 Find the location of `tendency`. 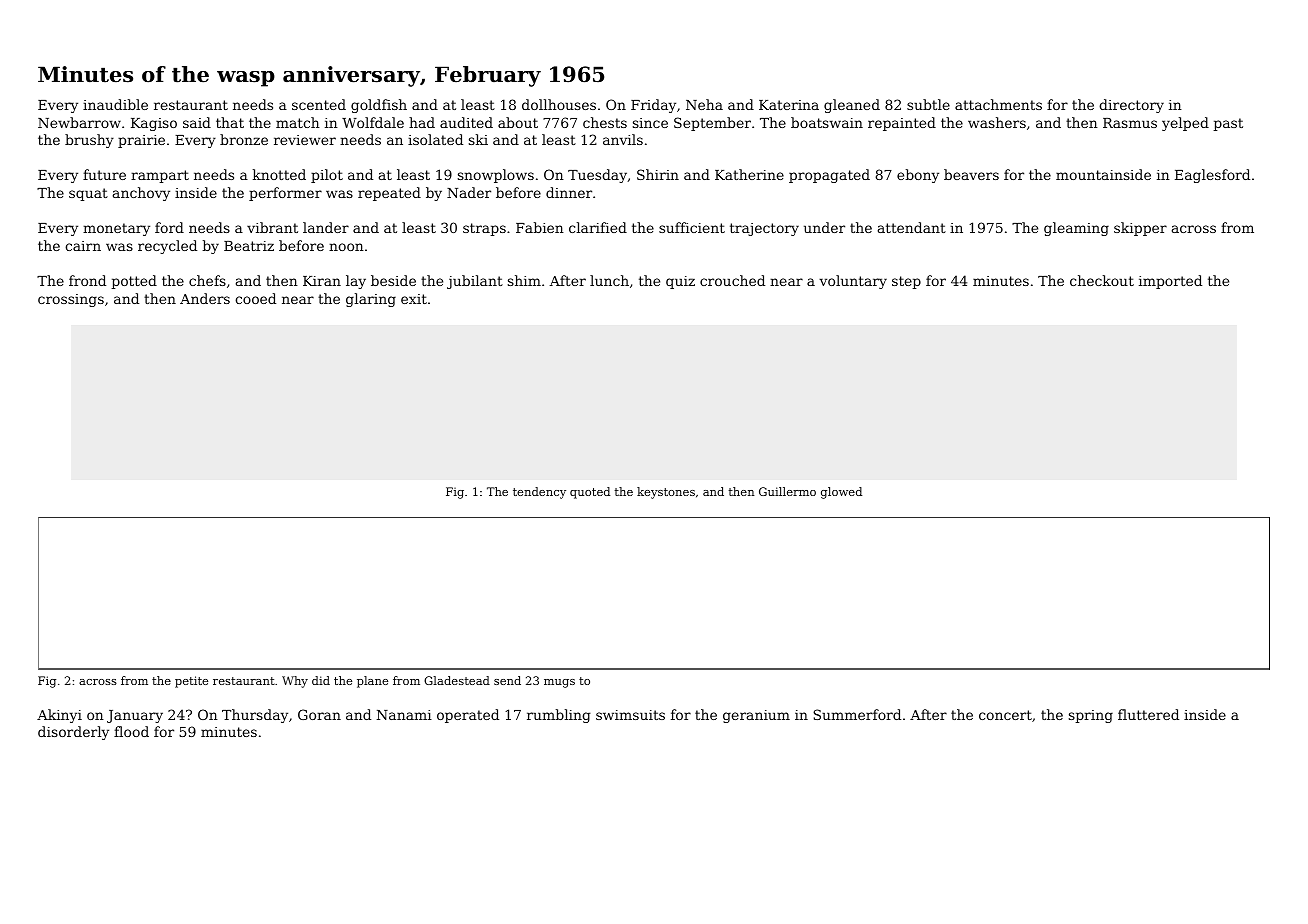

tendency is located at coordinates (539, 493).
